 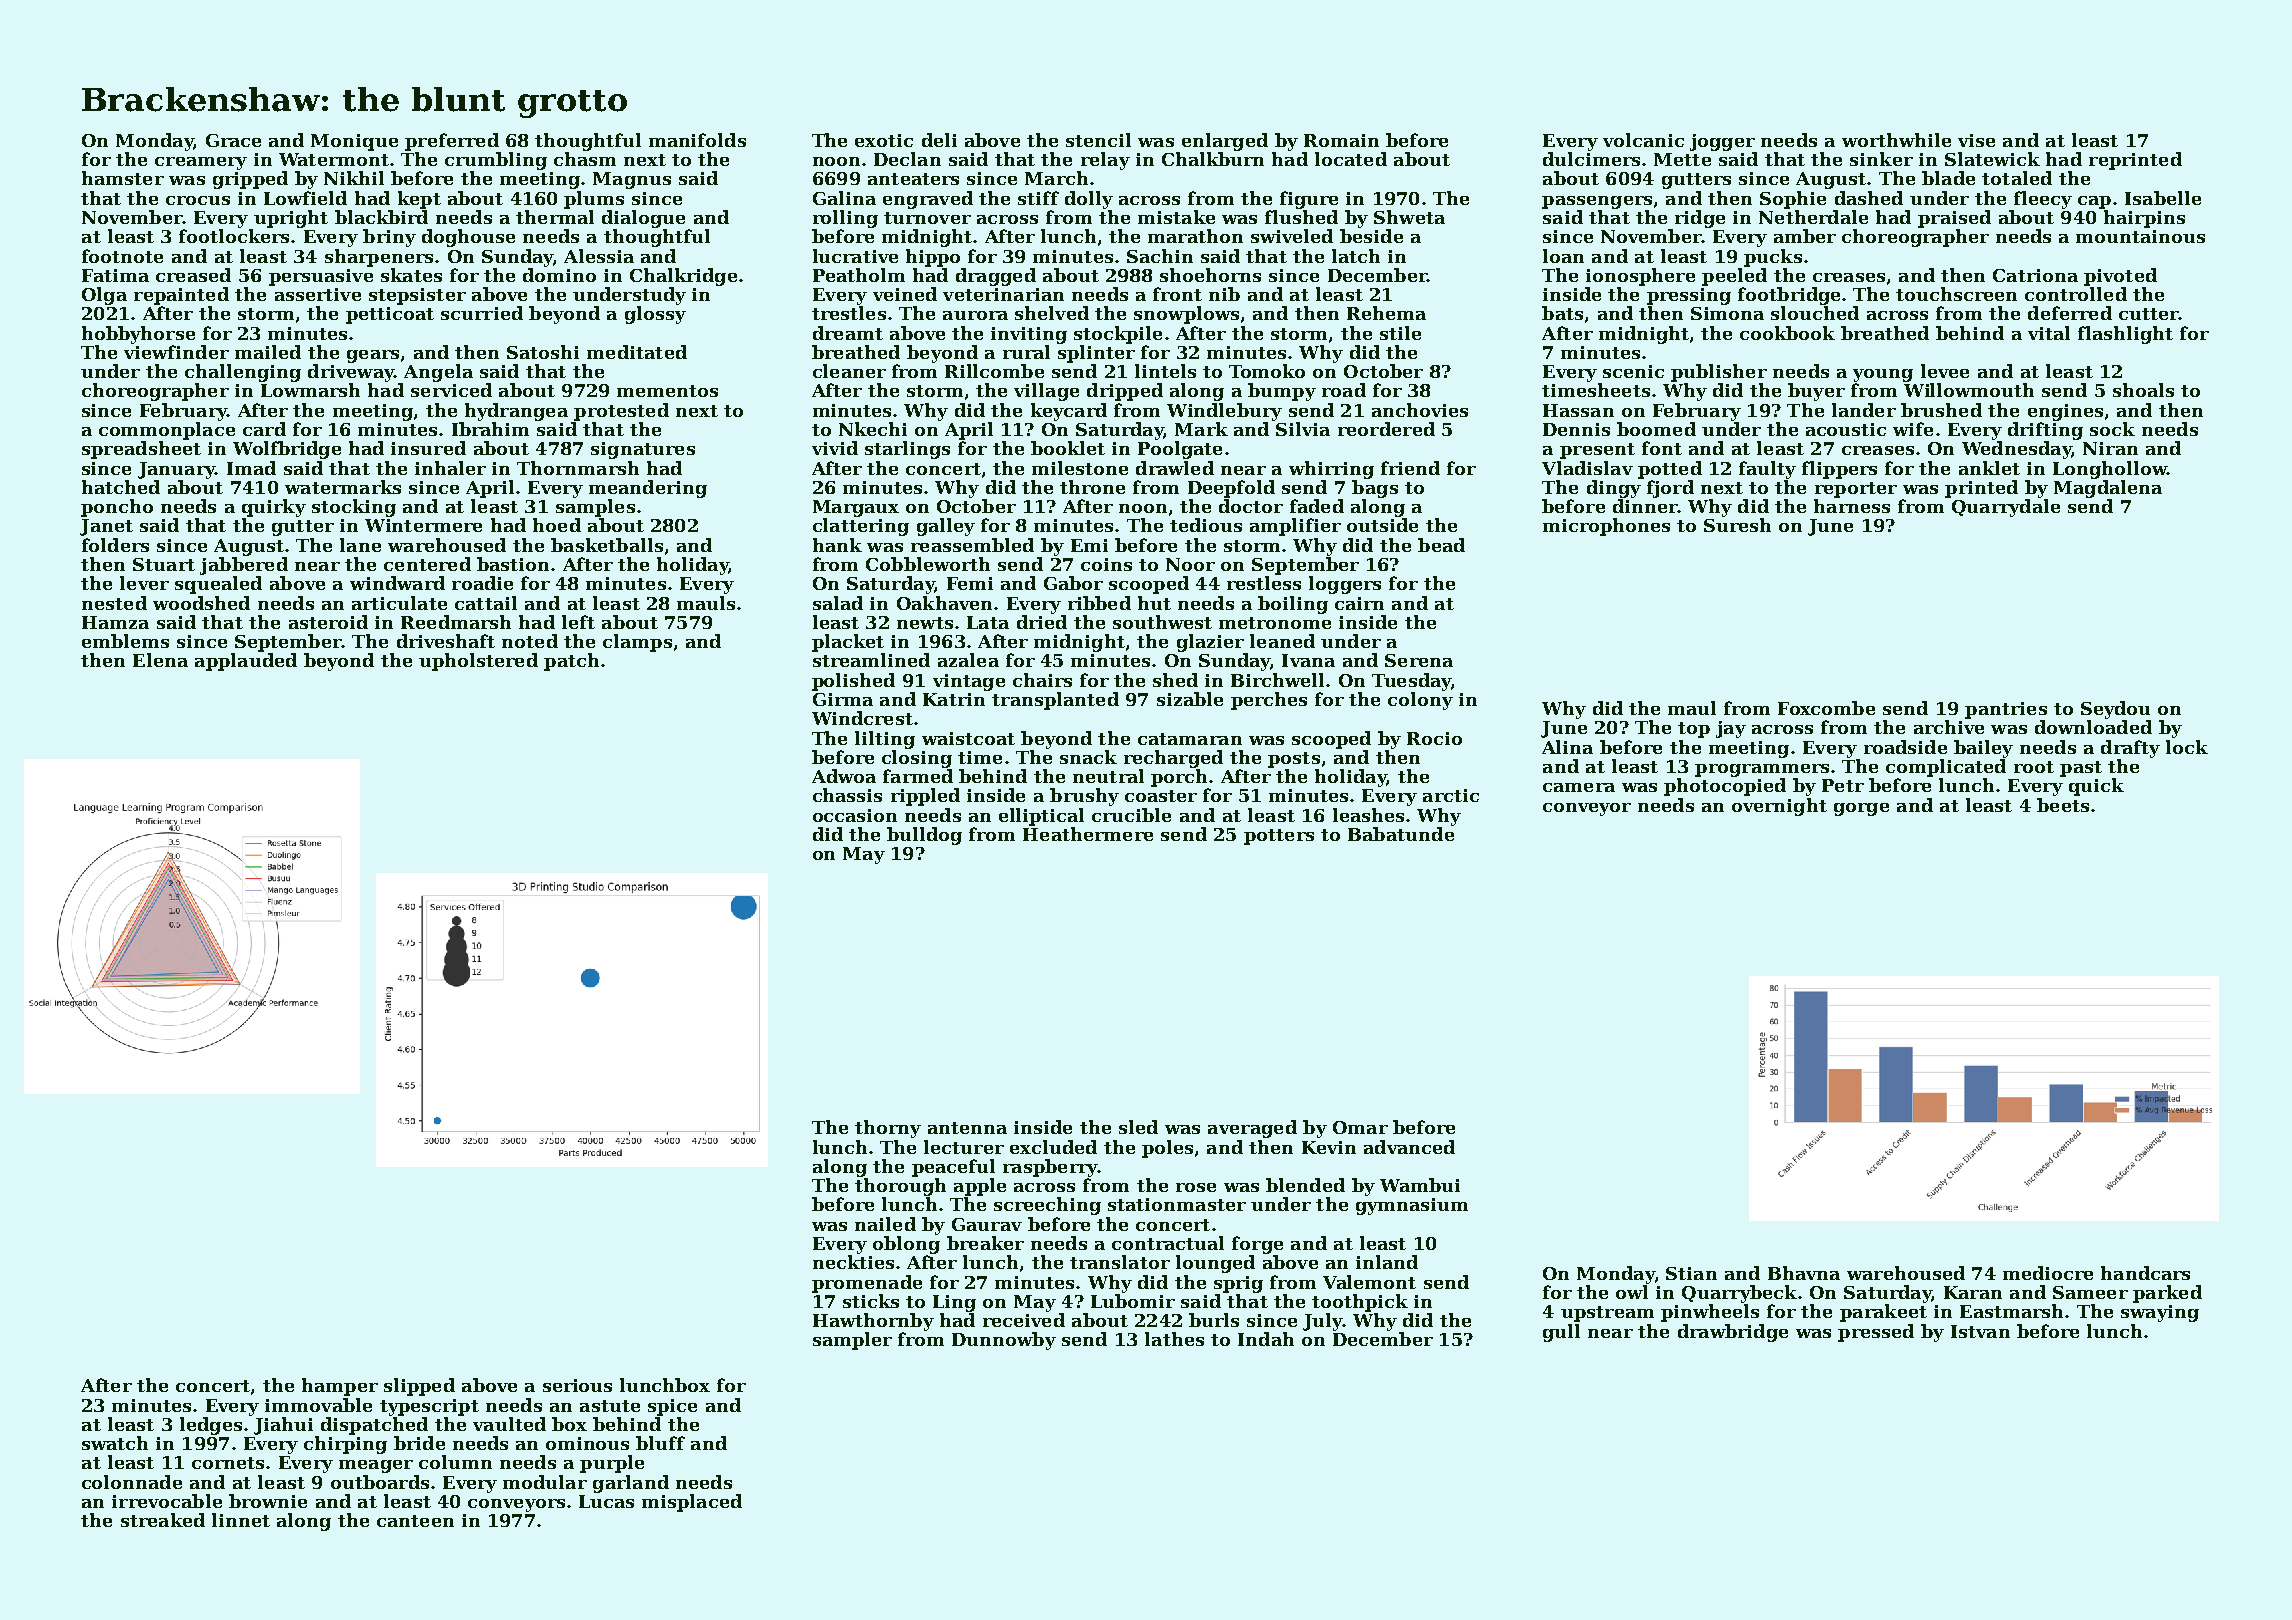 I want to click on camera, so click(x=1579, y=787).
